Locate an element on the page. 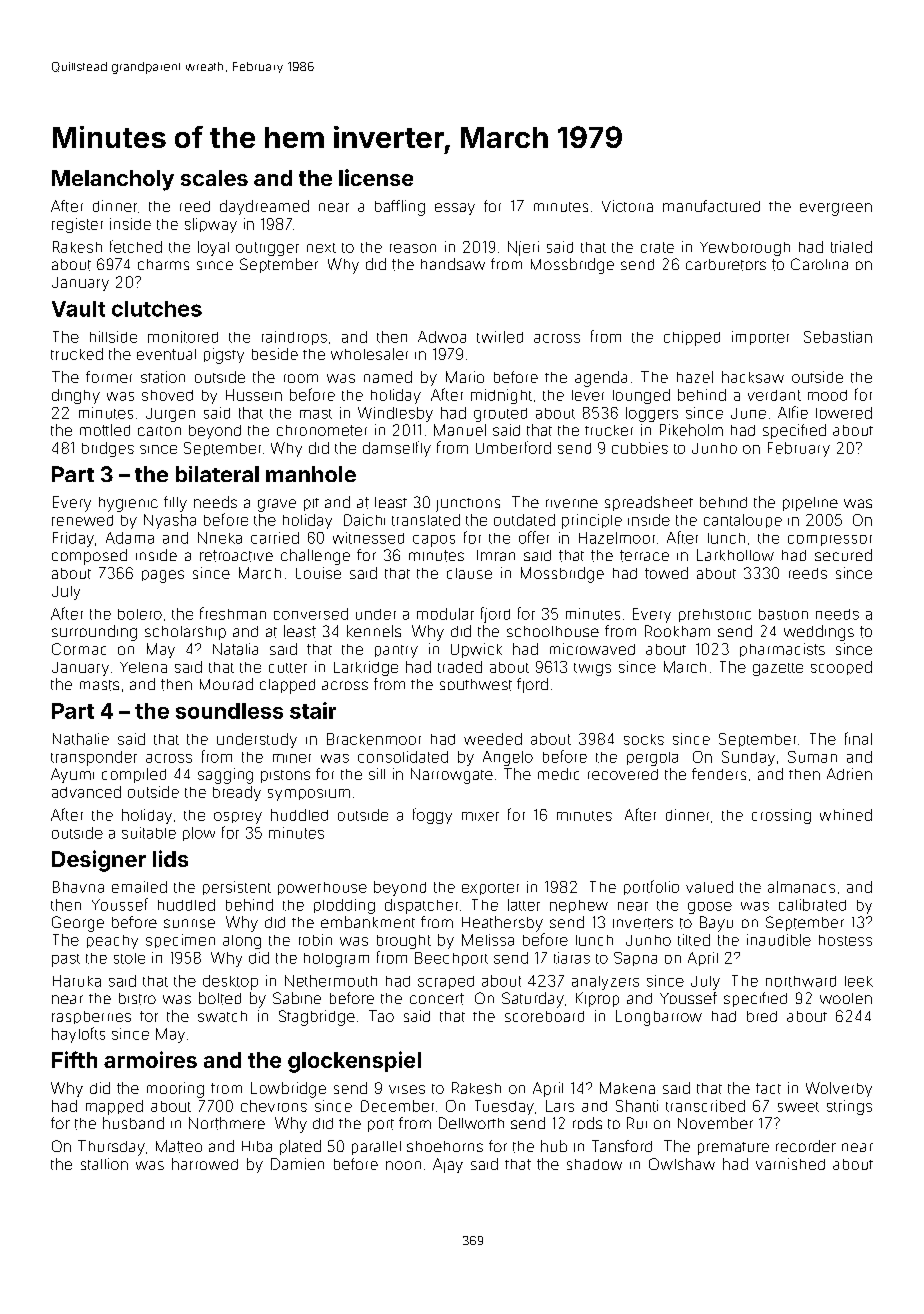  trialed is located at coordinates (851, 247).
